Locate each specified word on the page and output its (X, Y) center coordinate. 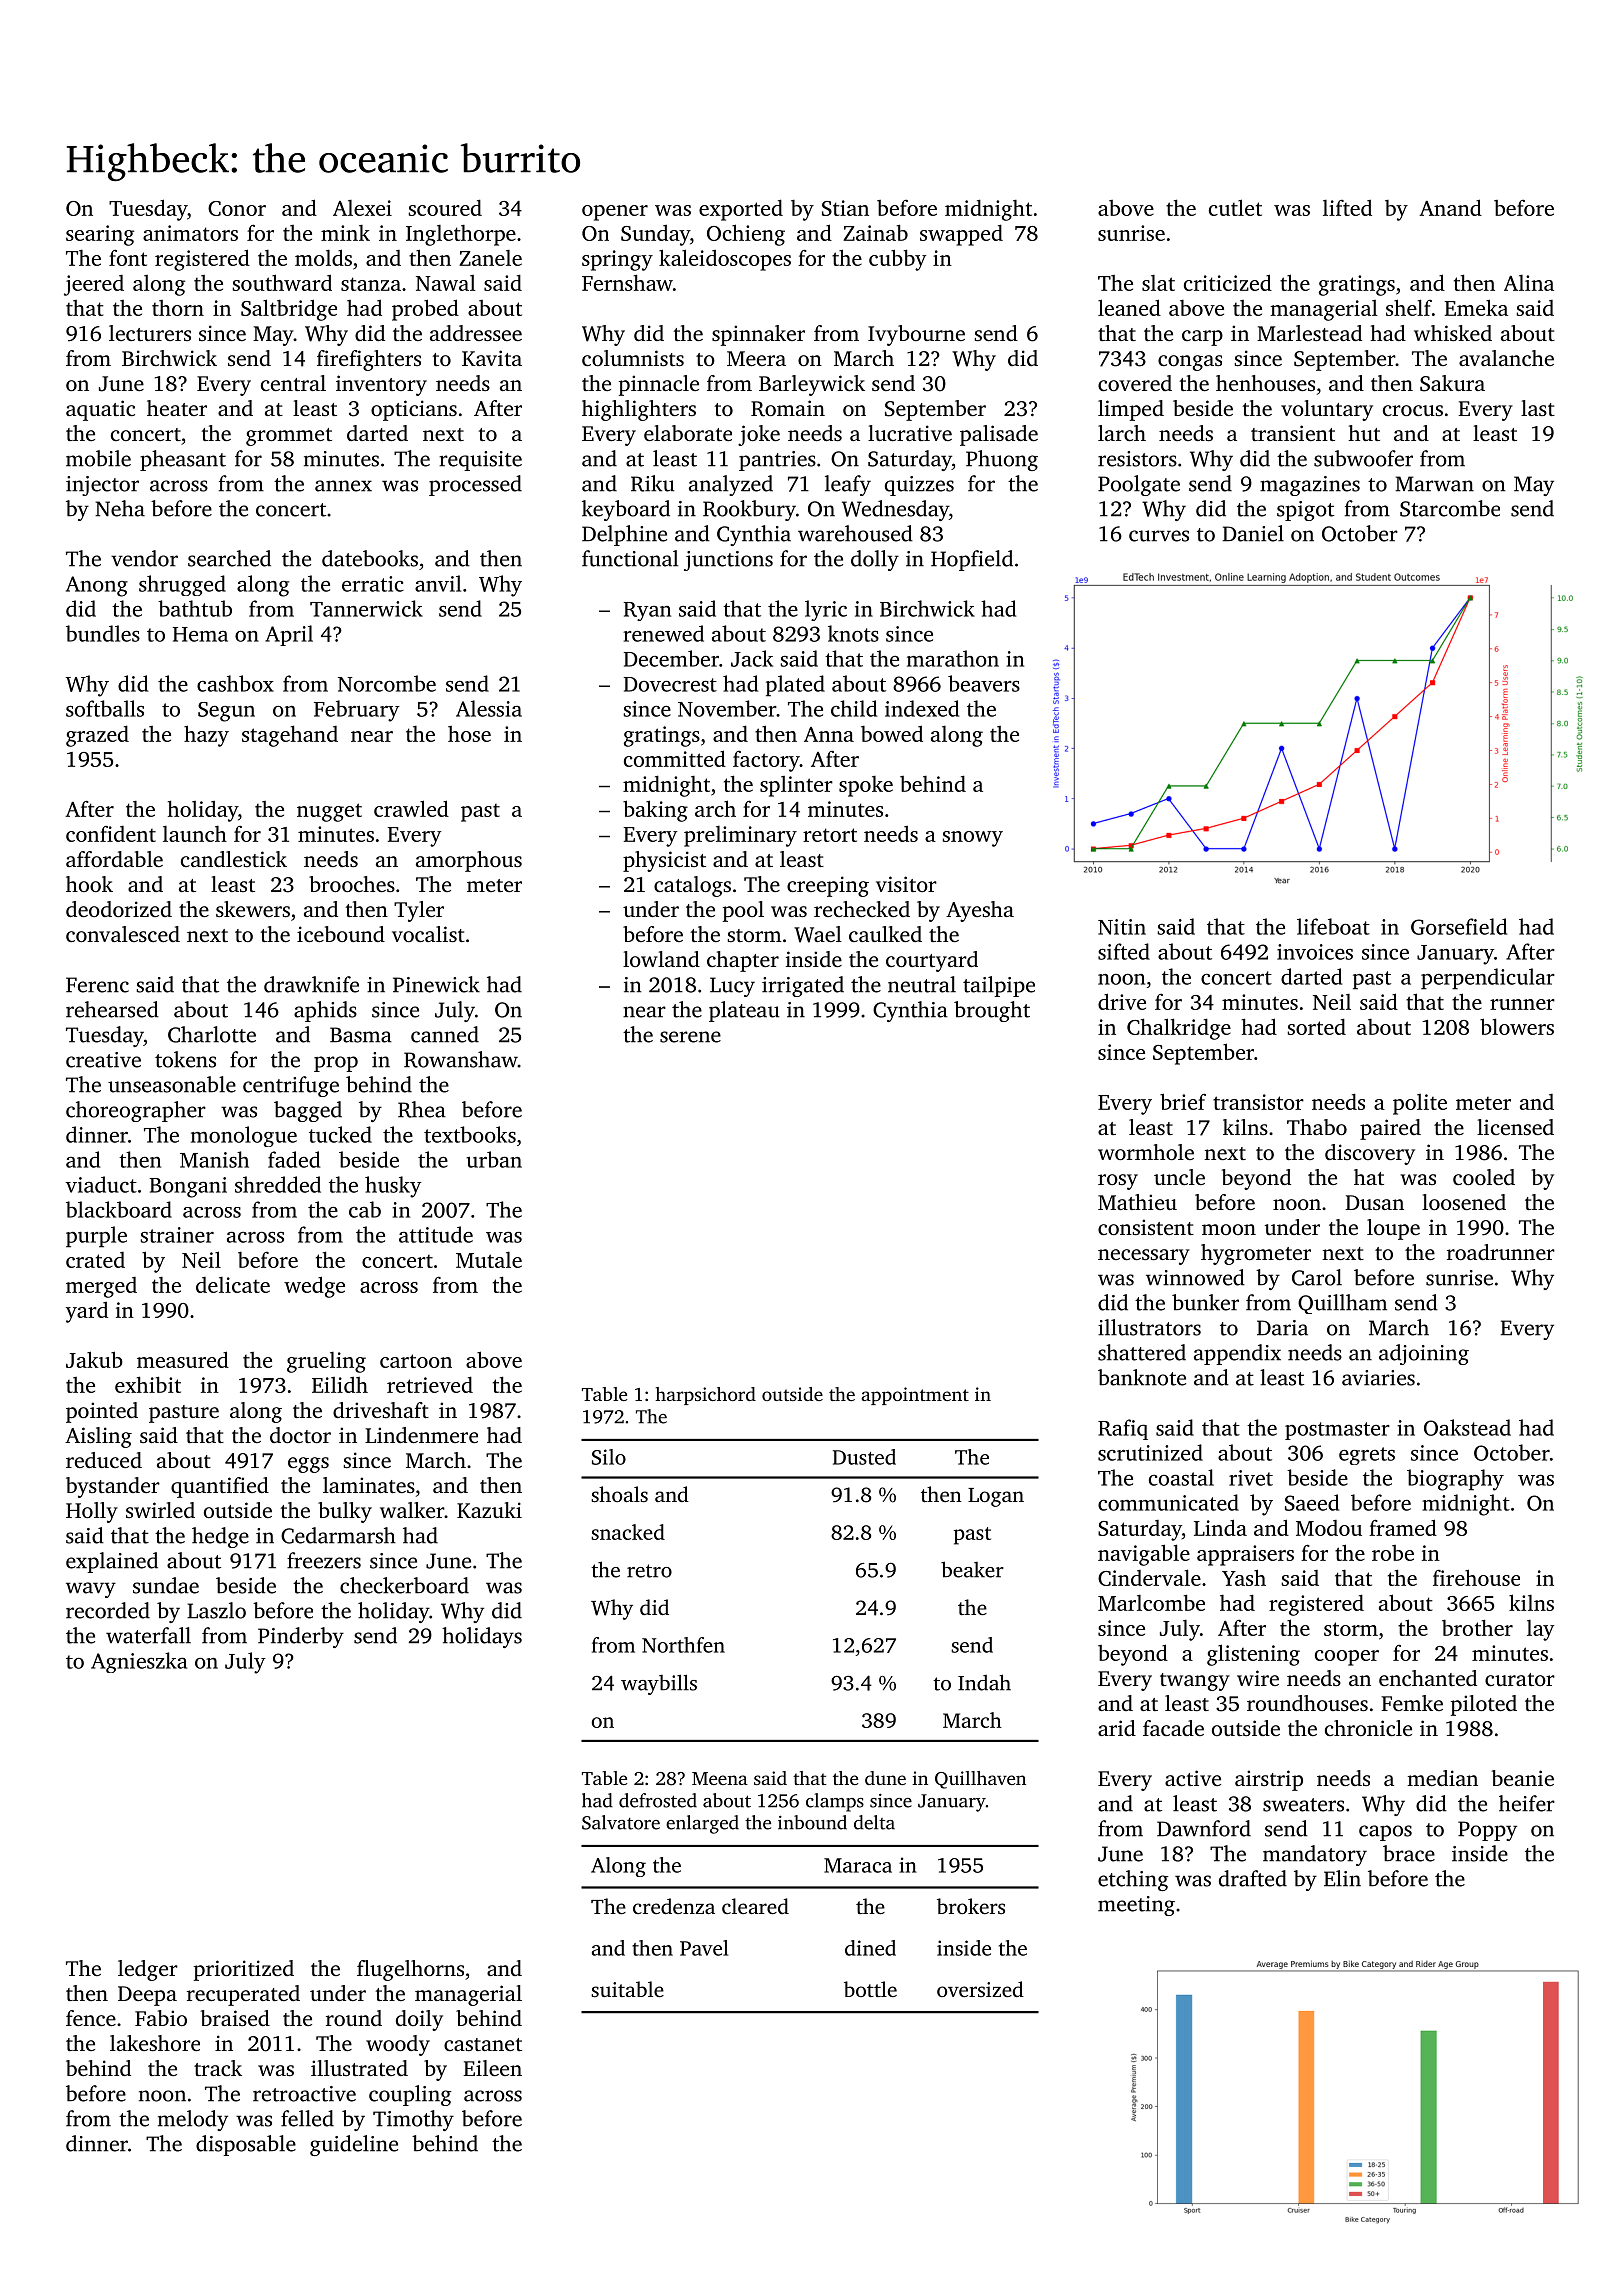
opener (615, 213)
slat (1158, 283)
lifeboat (1333, 926)
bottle (870, 1989)
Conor (237, 208)
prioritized (244, 1970)
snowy (972, 839)
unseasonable (172, 1084)
